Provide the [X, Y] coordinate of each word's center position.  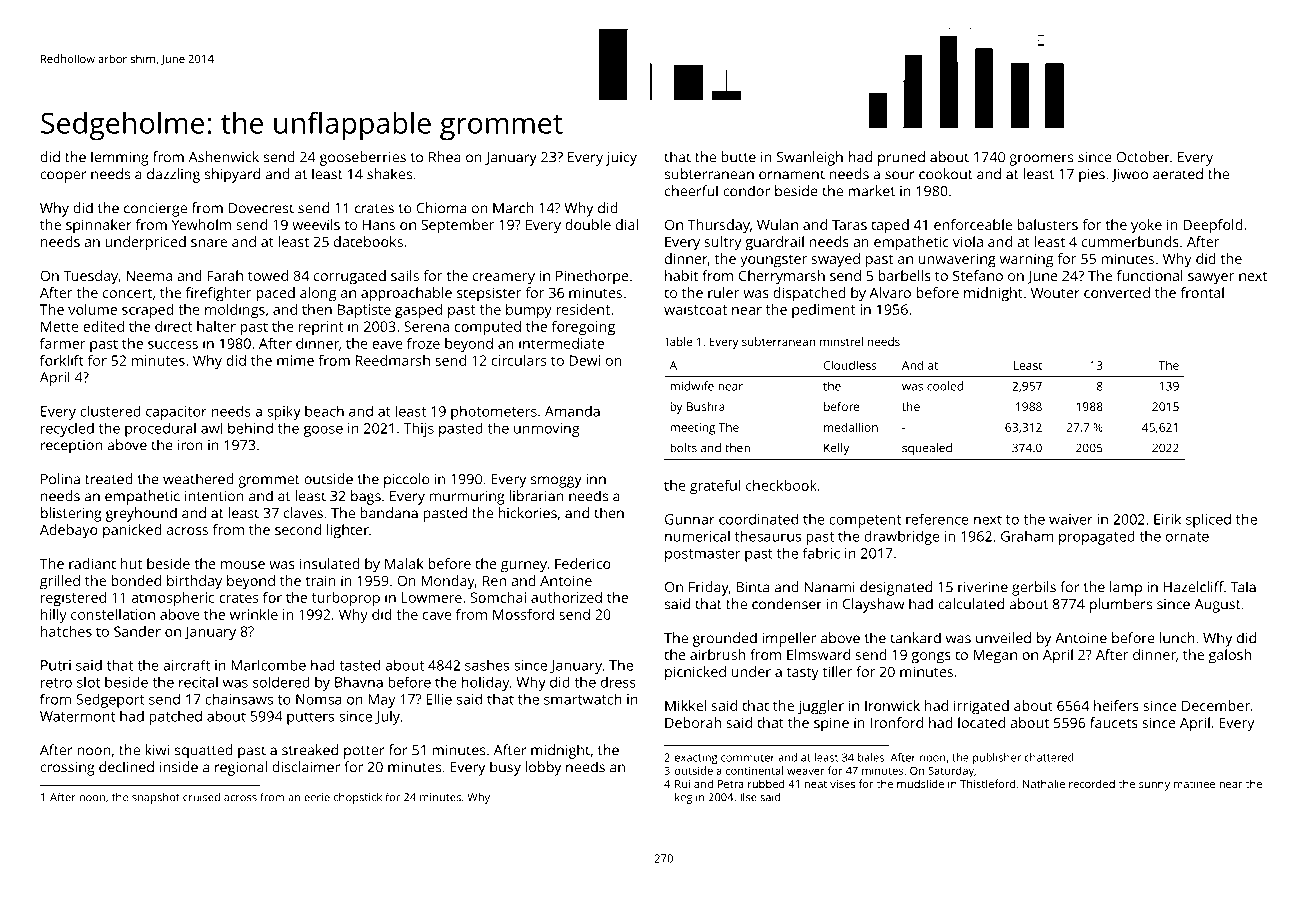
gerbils [1034, 588]
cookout [946, 174]
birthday [194, 582]
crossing [67, 769]
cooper [63, 177]
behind [250, 428]
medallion [851, 427]
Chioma [441, 208]
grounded [725, 639]
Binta [753, 587]
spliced [1208, 521]
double [588, 224]
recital [198, 682]
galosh [1230, 656]
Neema [149, 275]
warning [1026, 260]
